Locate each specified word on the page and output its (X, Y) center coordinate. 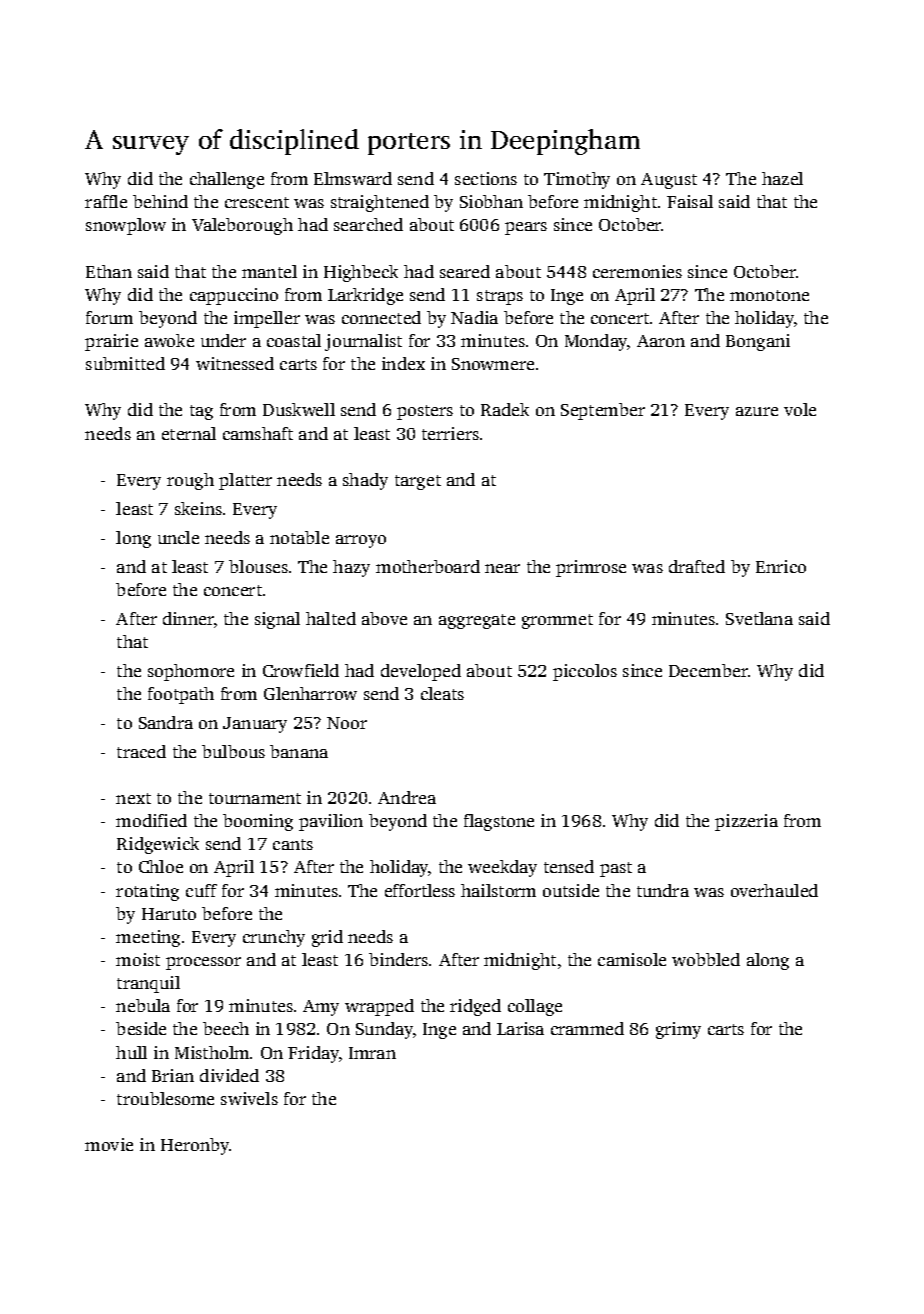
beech (226, 1028)
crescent (257, 202)
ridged (475, 1007)
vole (800, 409)
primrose (591, 568)
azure (757, 411)
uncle (178, 537)
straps (500, 297)
